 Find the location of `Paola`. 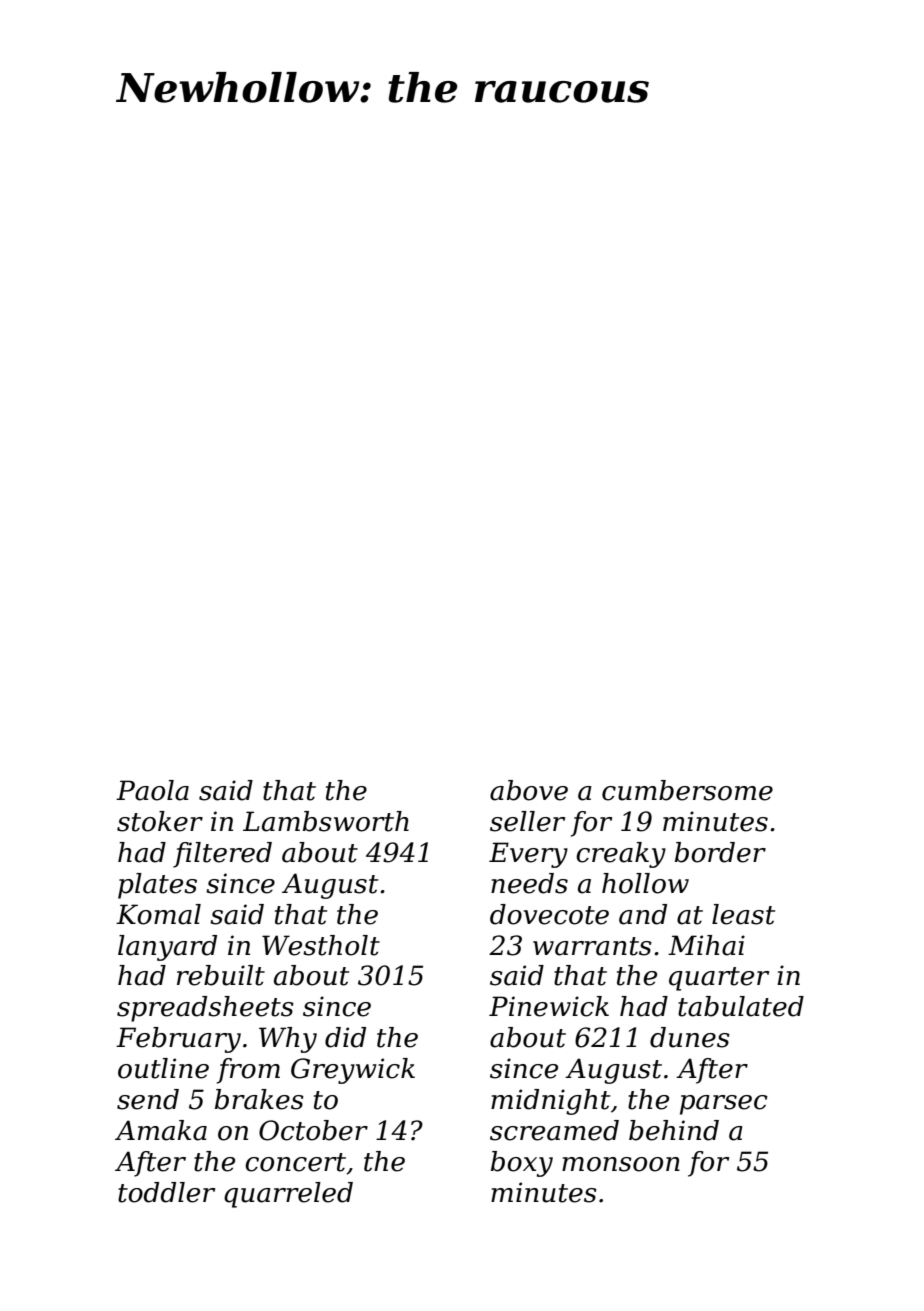

Paola is located at coordinates (152, 790).
